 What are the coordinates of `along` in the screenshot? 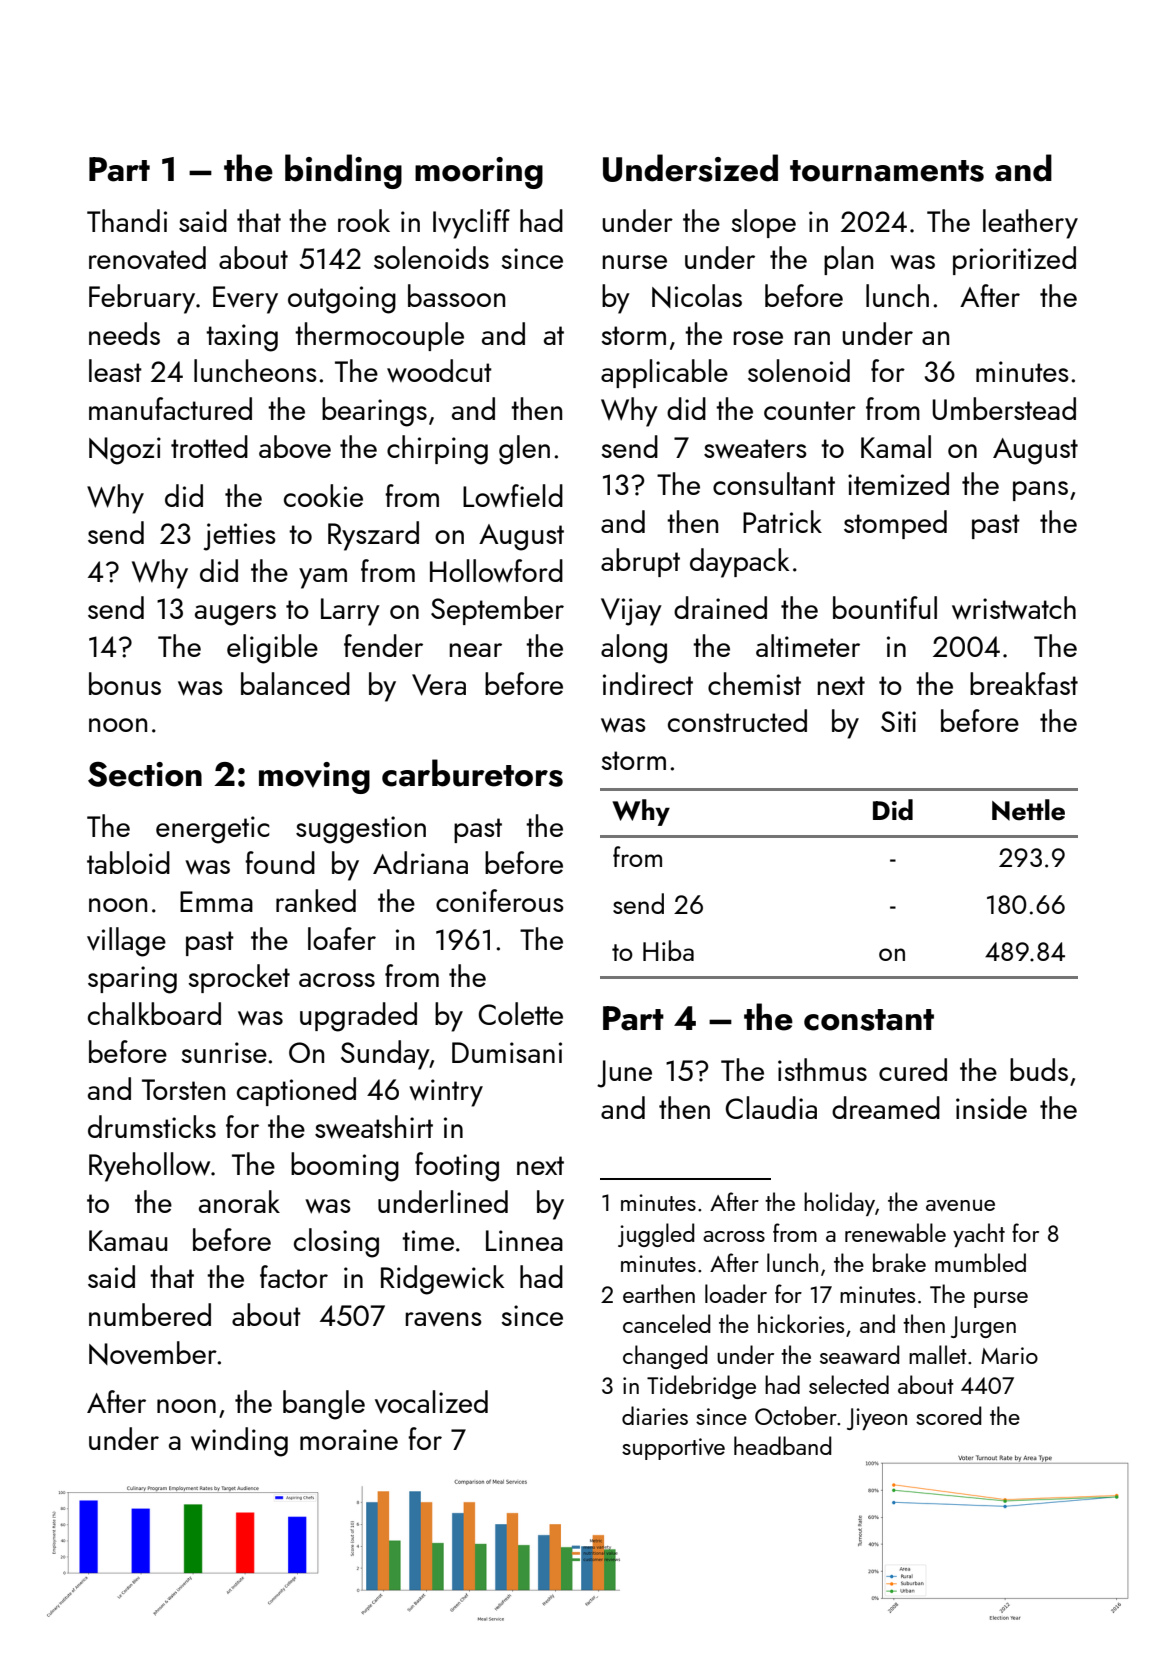 It's located at (634, 649).
